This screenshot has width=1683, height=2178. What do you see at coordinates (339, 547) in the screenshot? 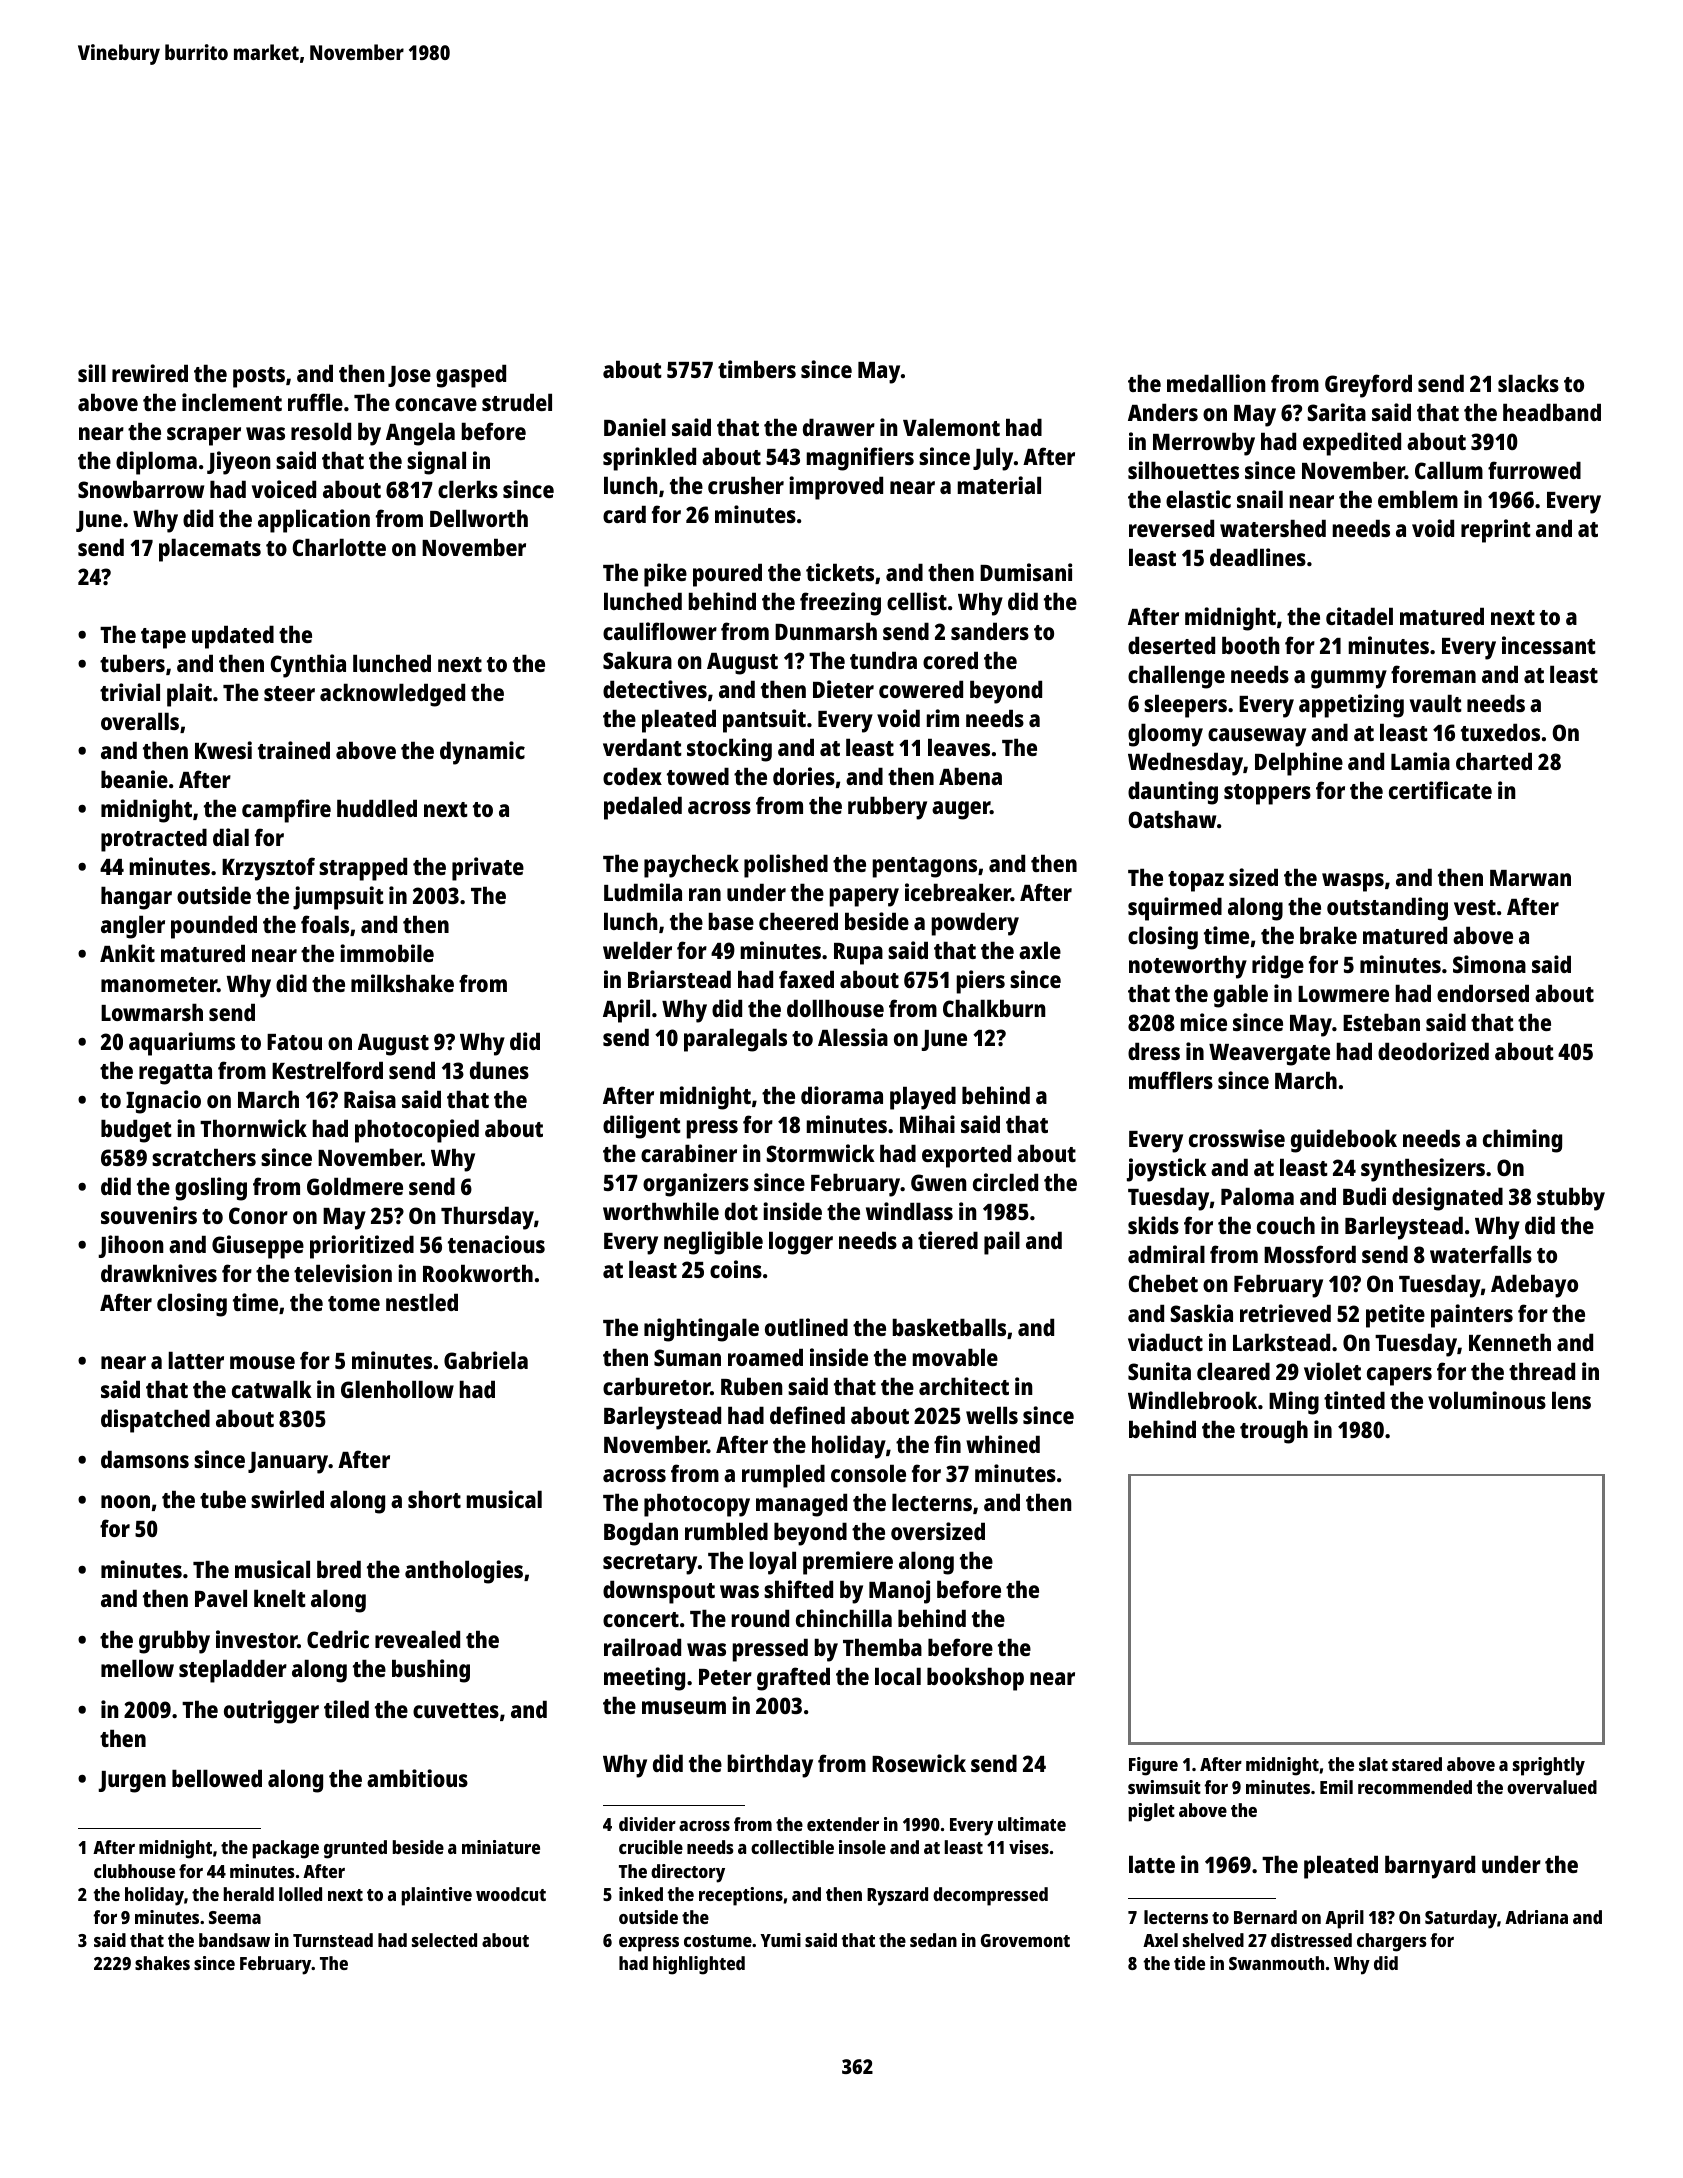
I see `Charlotte` at bounding box center [339, 547].
